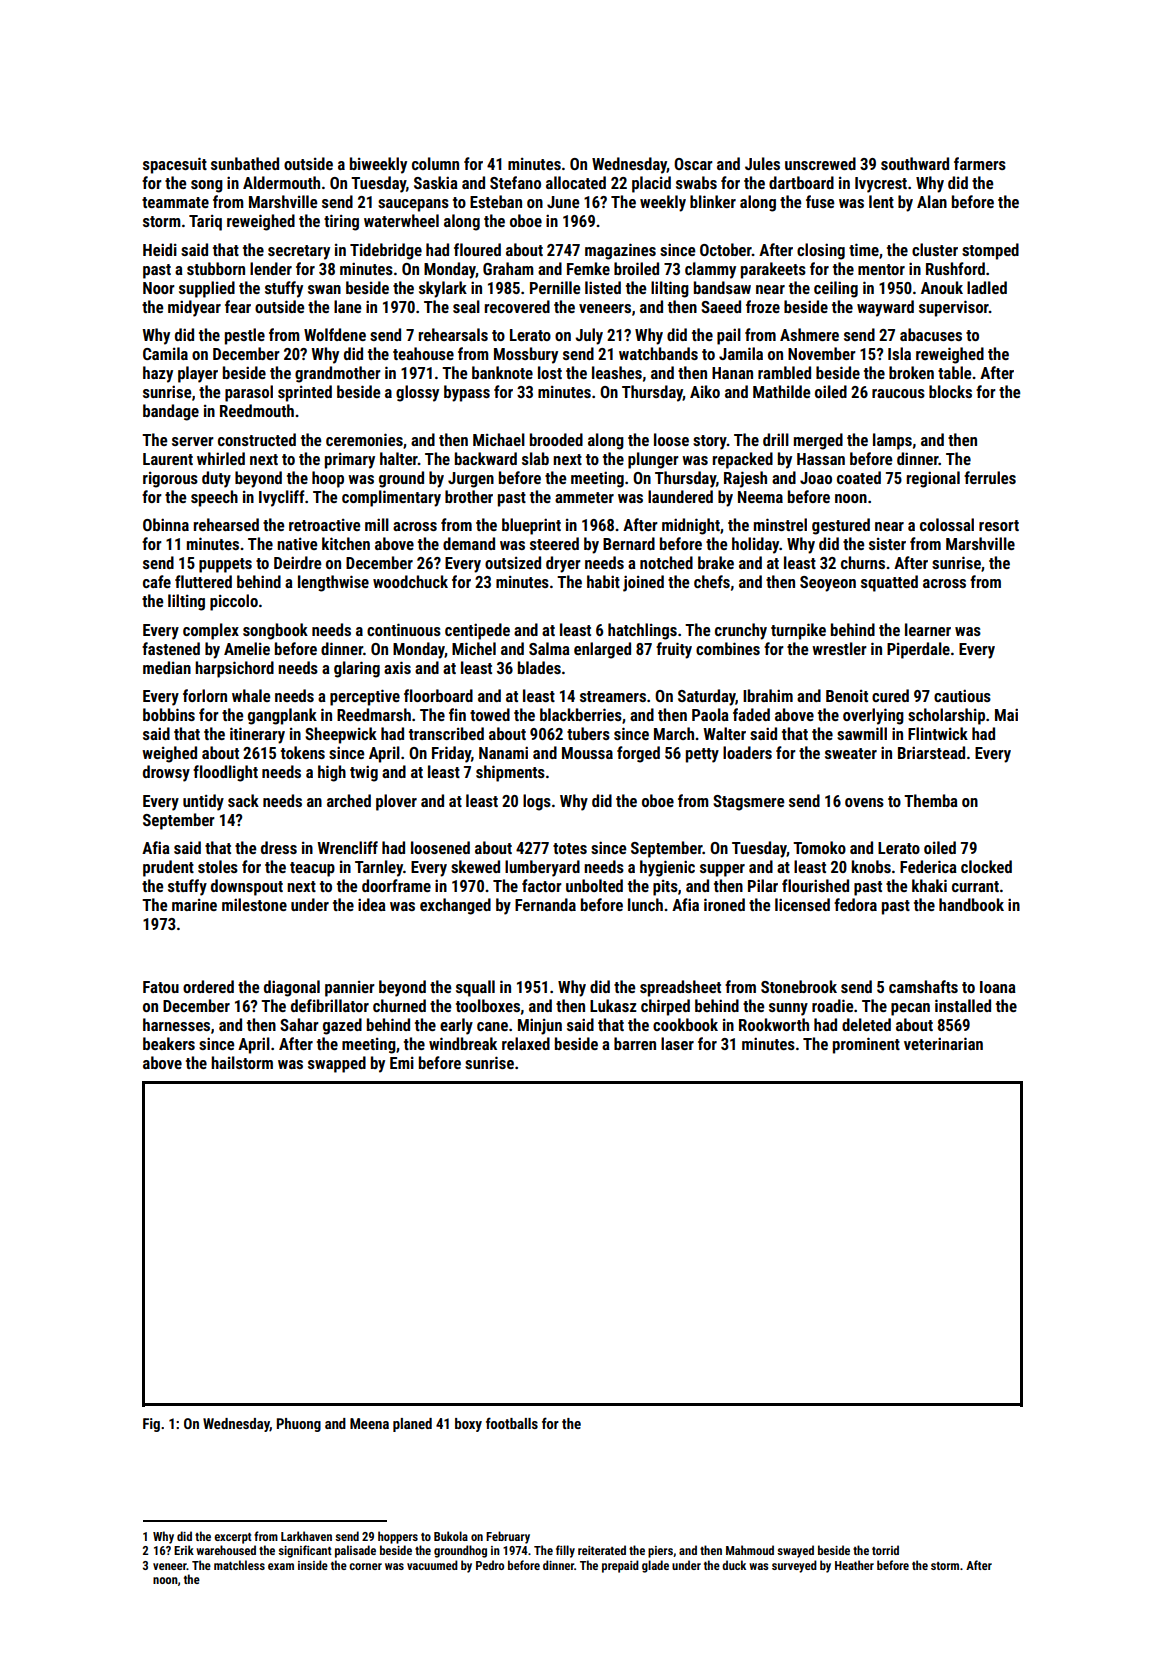  I want to click on Ioana, so click(998, 987).
